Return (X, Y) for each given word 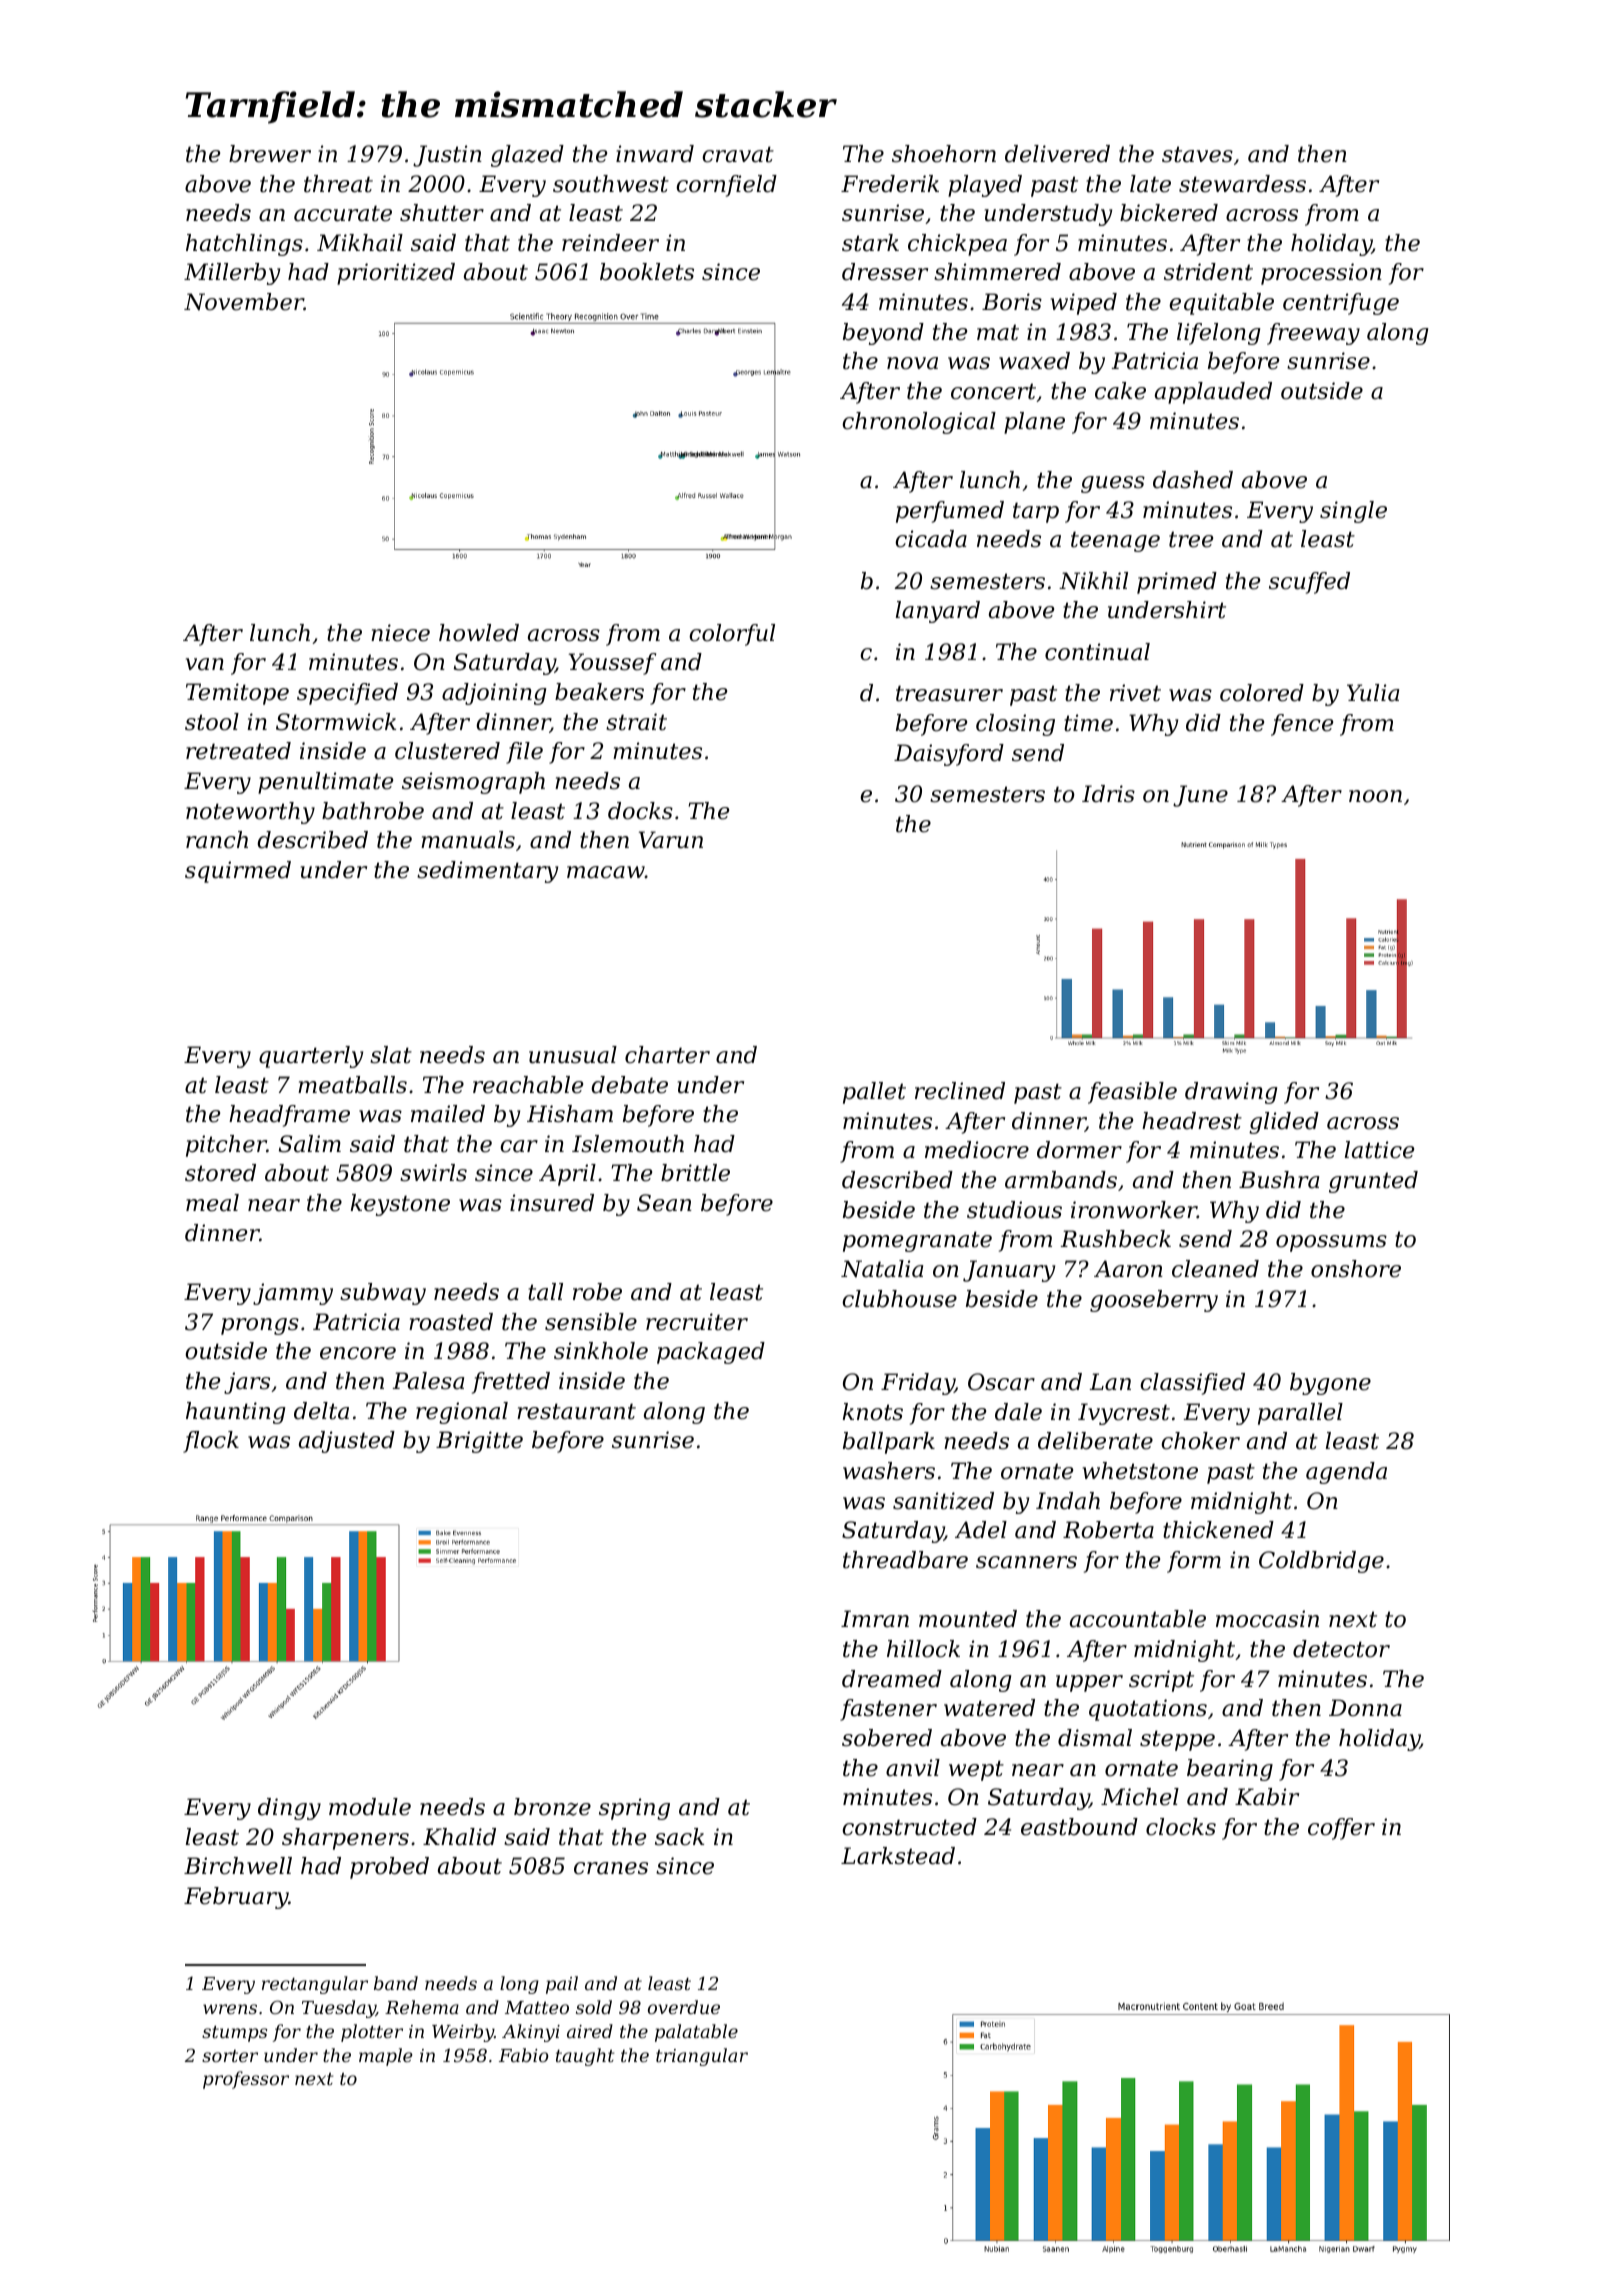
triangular (702, 2057)
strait (636, 722)
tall (545, 1292)
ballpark (889, 1443)
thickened (1218, 1530)
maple (386, 2057)
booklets (647, 272)
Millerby (232, 274)
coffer (1341, 1829)
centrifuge (1341, 304)
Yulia (1373, 693)
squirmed (238, 872)
